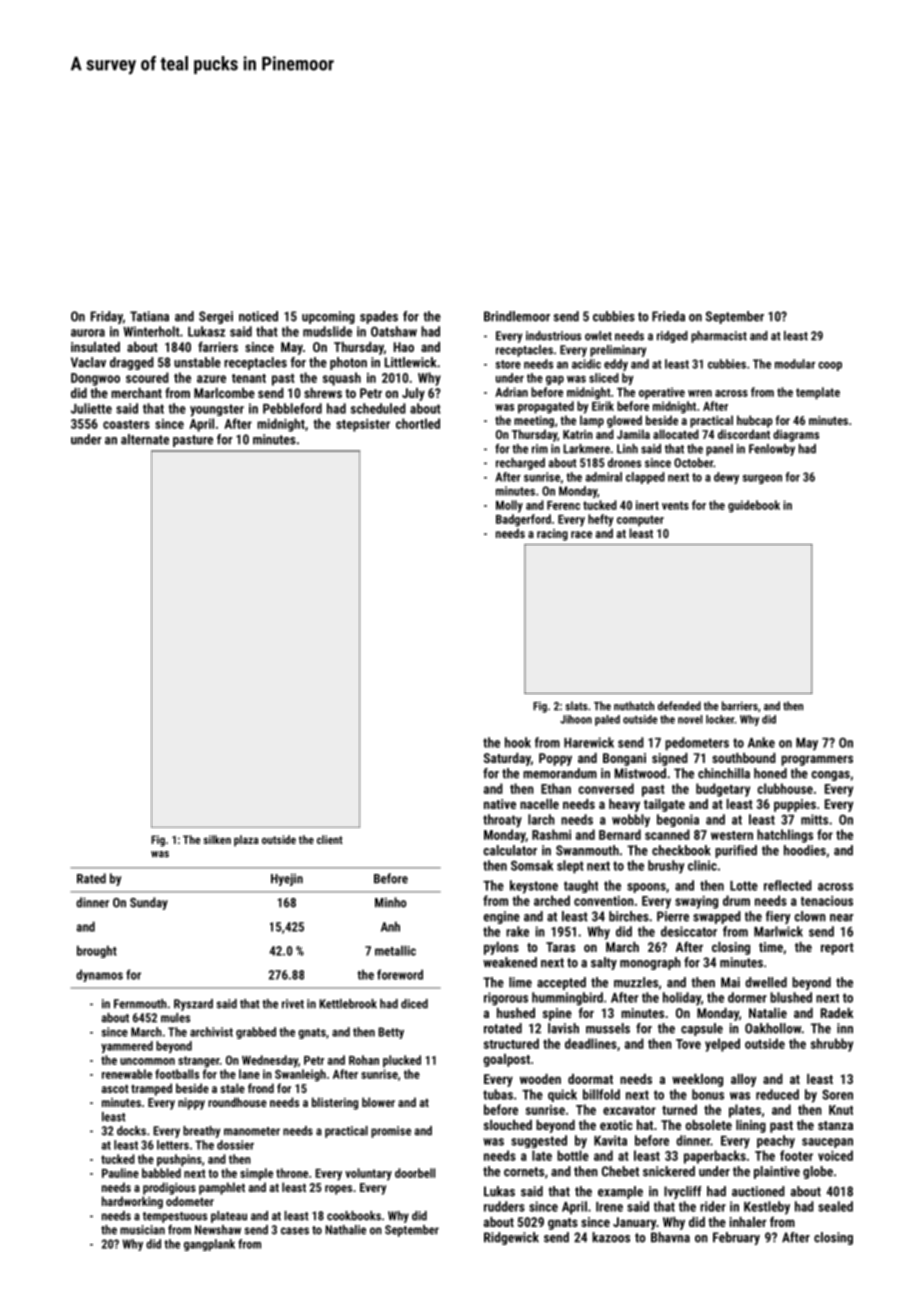 Image resolution: width=924 pixels, height=1308 pixels. What do you see at coordinates (145, 439) in the page?
I see `alternate` at bounding box center [145, 439].
